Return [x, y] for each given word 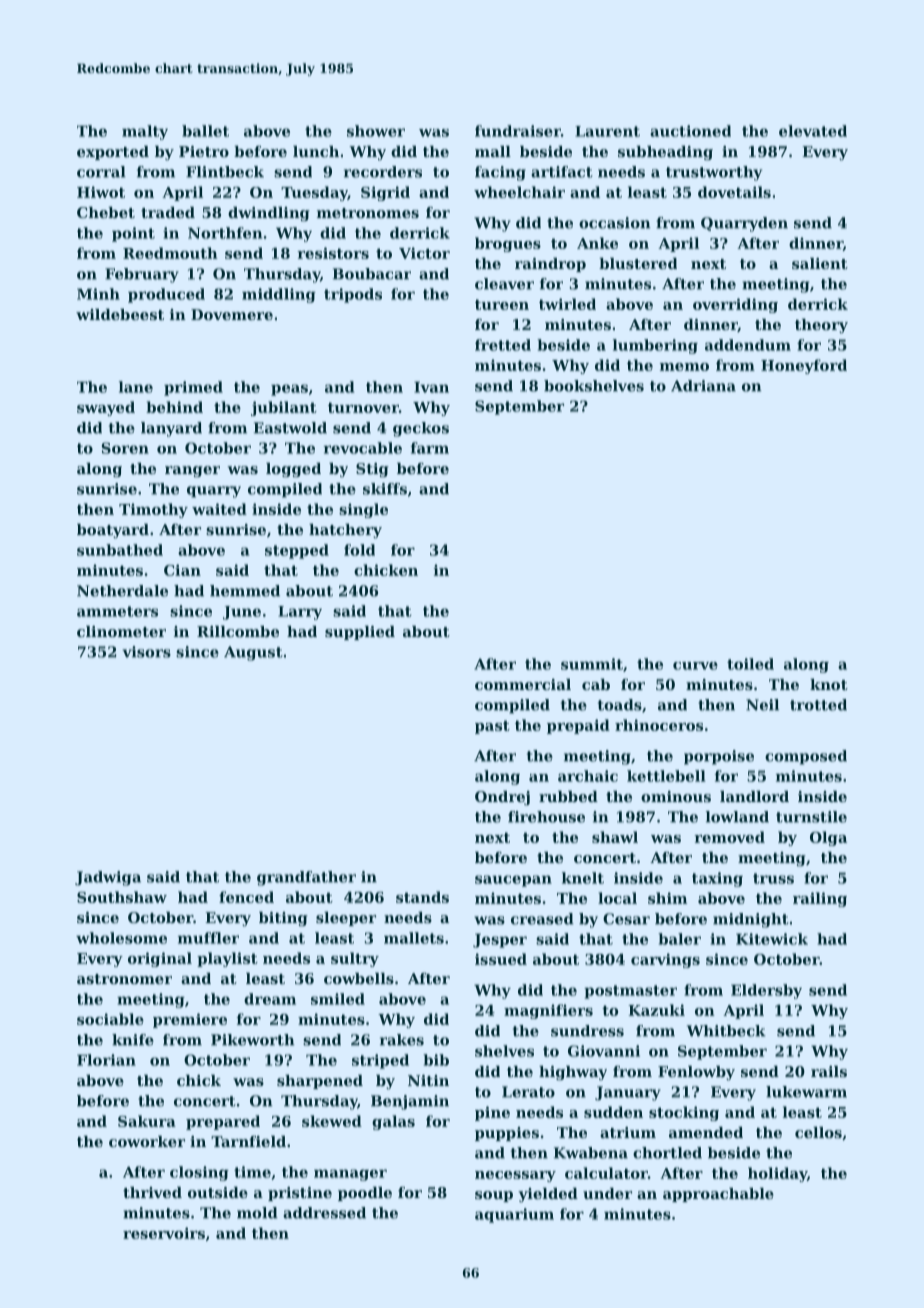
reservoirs [164, 1233]
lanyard [171, 429]
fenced [246, 897]
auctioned [690, 131]
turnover [363, 407]
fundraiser [518, 131]
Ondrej [502, 798]
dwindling [269, 214]
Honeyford [804, 366]
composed [806, 757]
